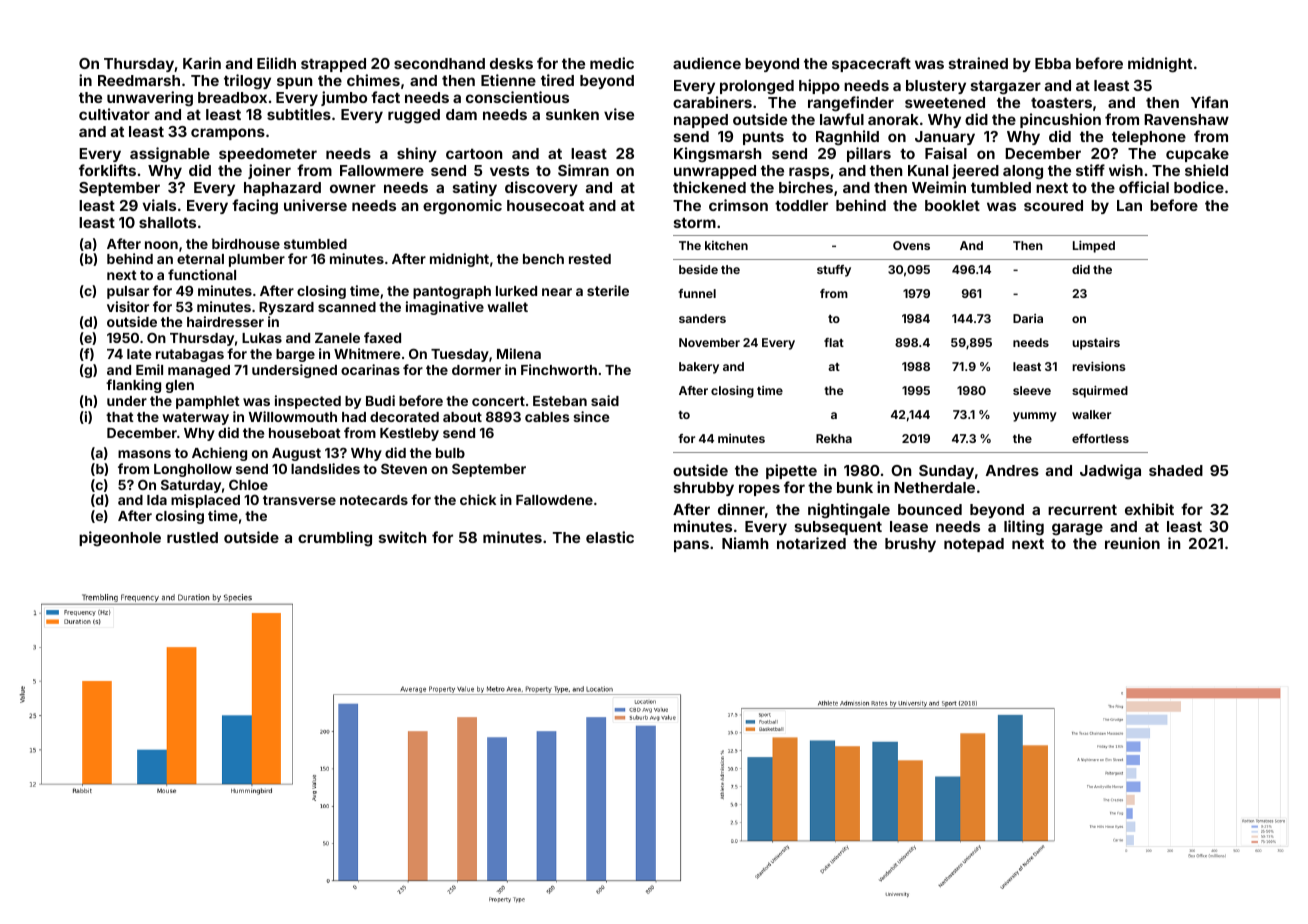 The image size is (1308, 924). What do you see at coordinates (335, 538) in the screenshot?
I see `crumbling` at bounding box center [335, 538].
